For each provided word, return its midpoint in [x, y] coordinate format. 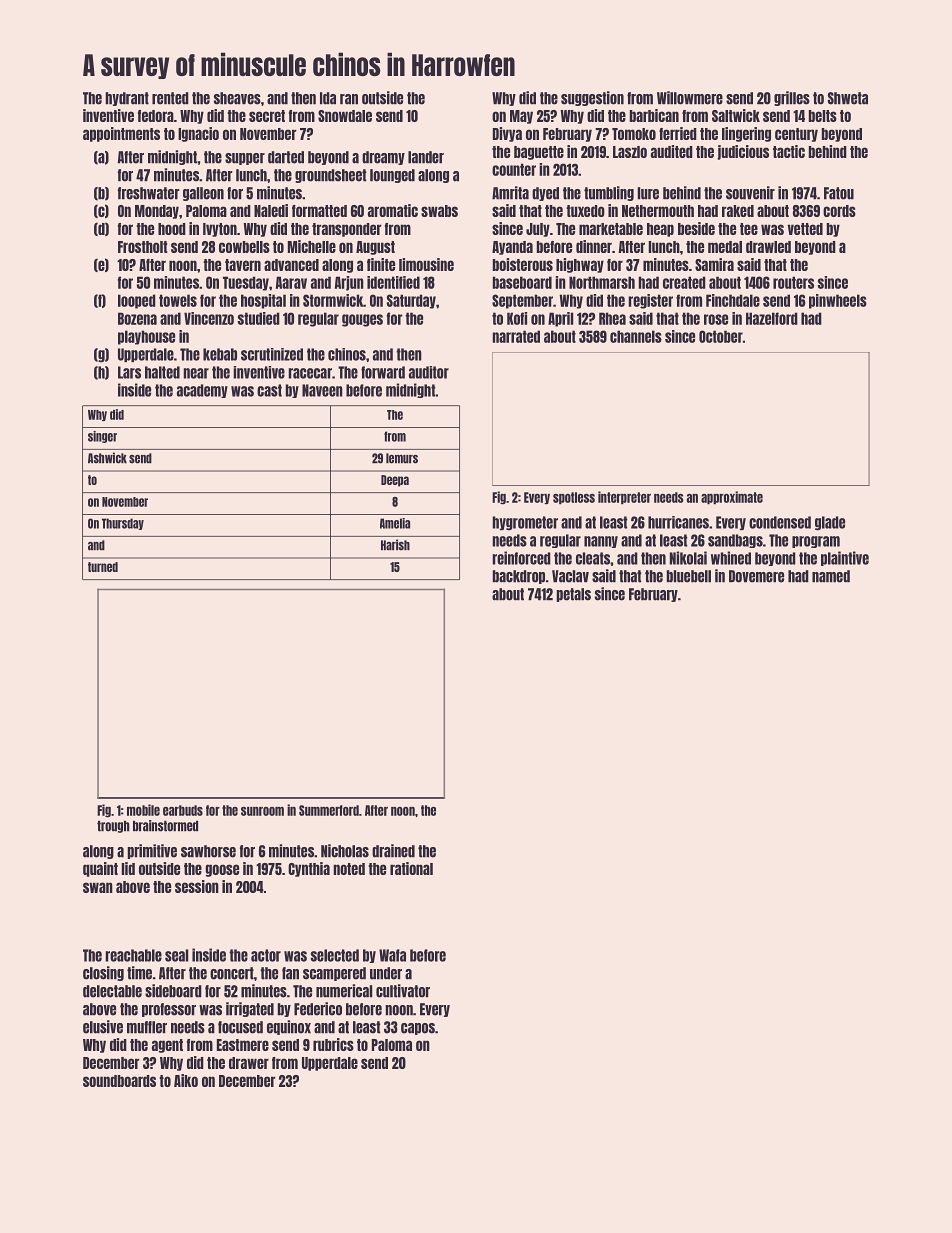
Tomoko [634, 134]
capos [418, 1029]
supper [245, 159]
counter [514, 169]
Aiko [186, 1080]
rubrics [333, 1044]
